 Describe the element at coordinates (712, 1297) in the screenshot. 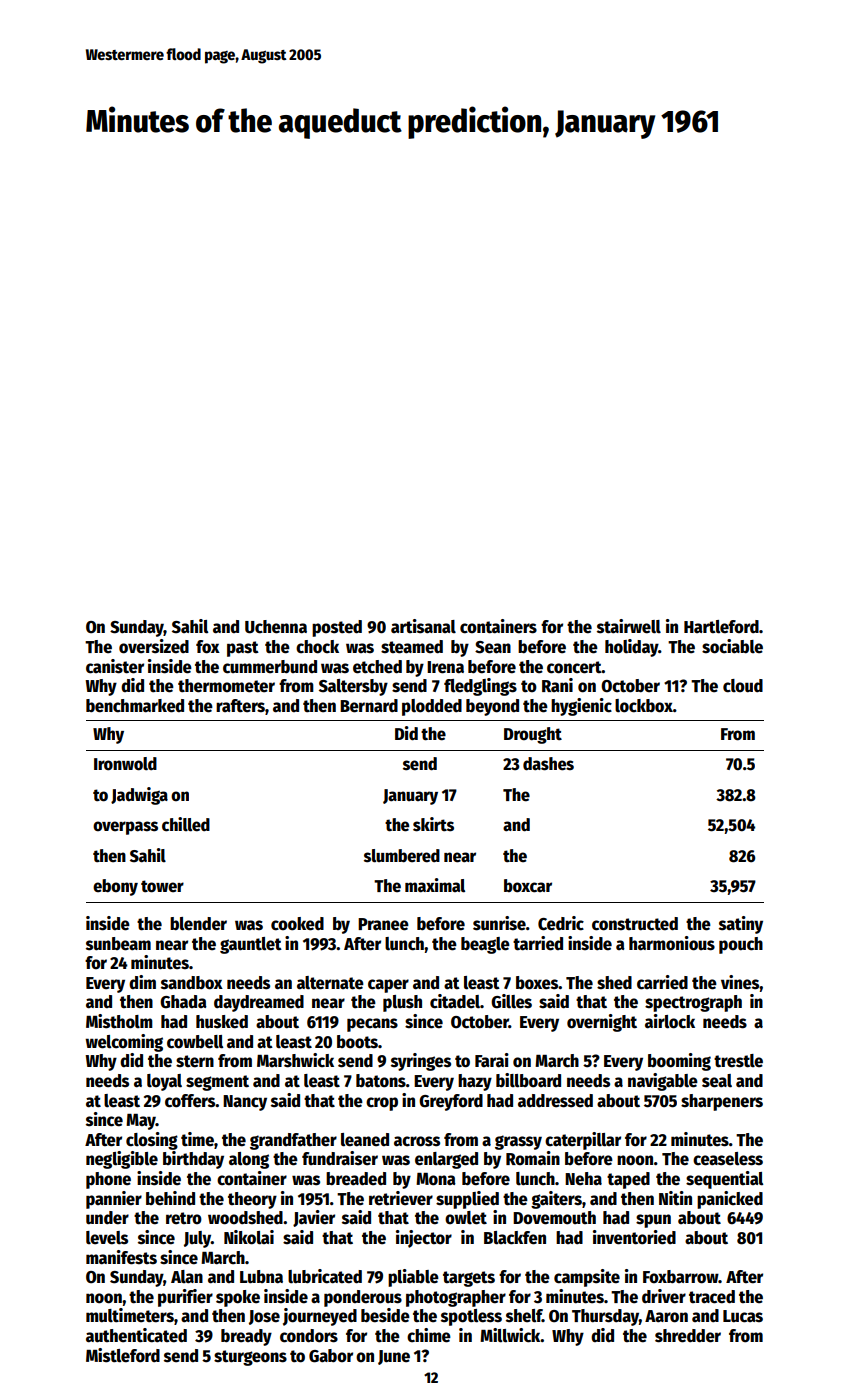

I see `traced` at that location.
